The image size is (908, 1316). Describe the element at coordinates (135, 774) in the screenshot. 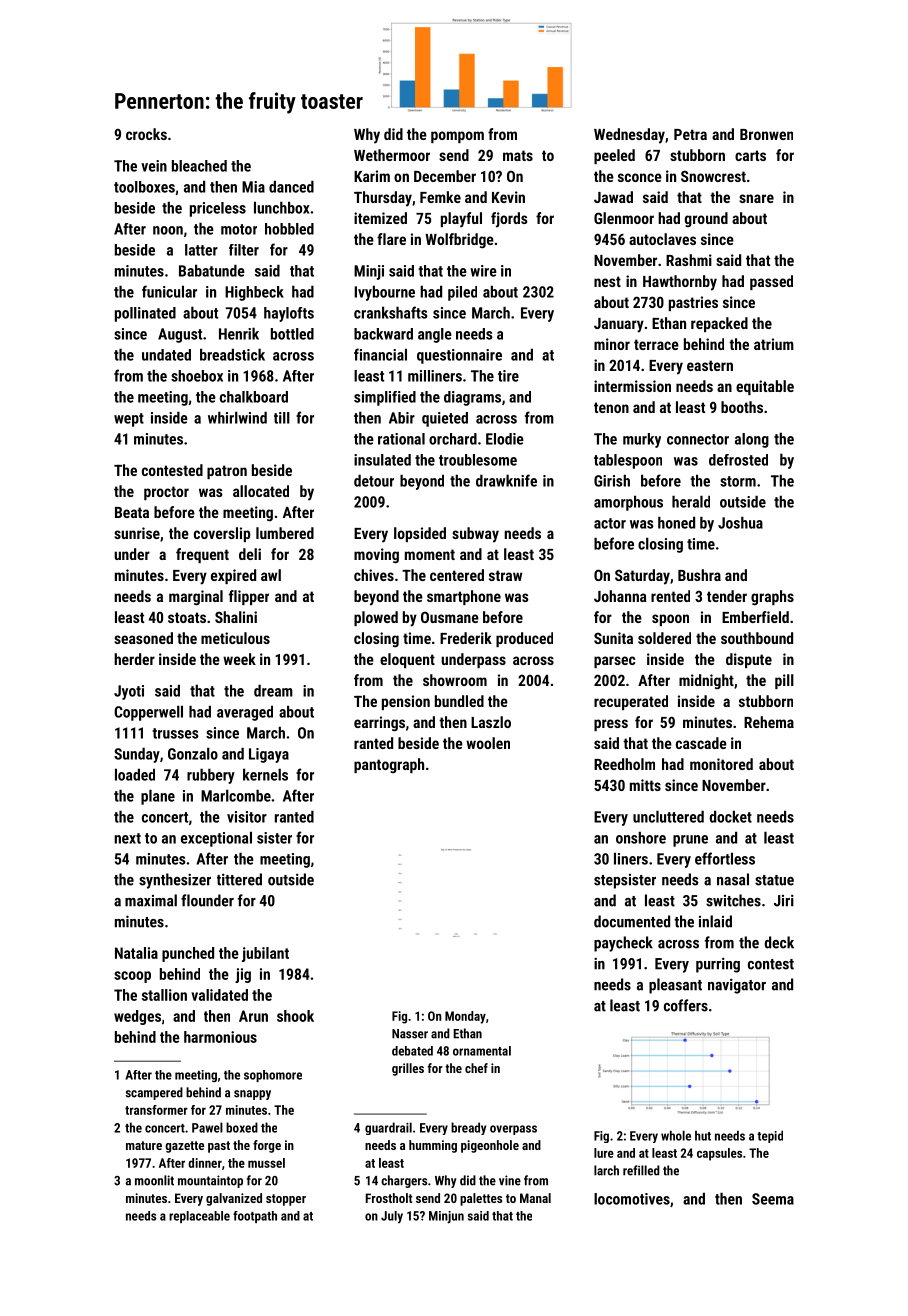

I see `loaded` at that location.
